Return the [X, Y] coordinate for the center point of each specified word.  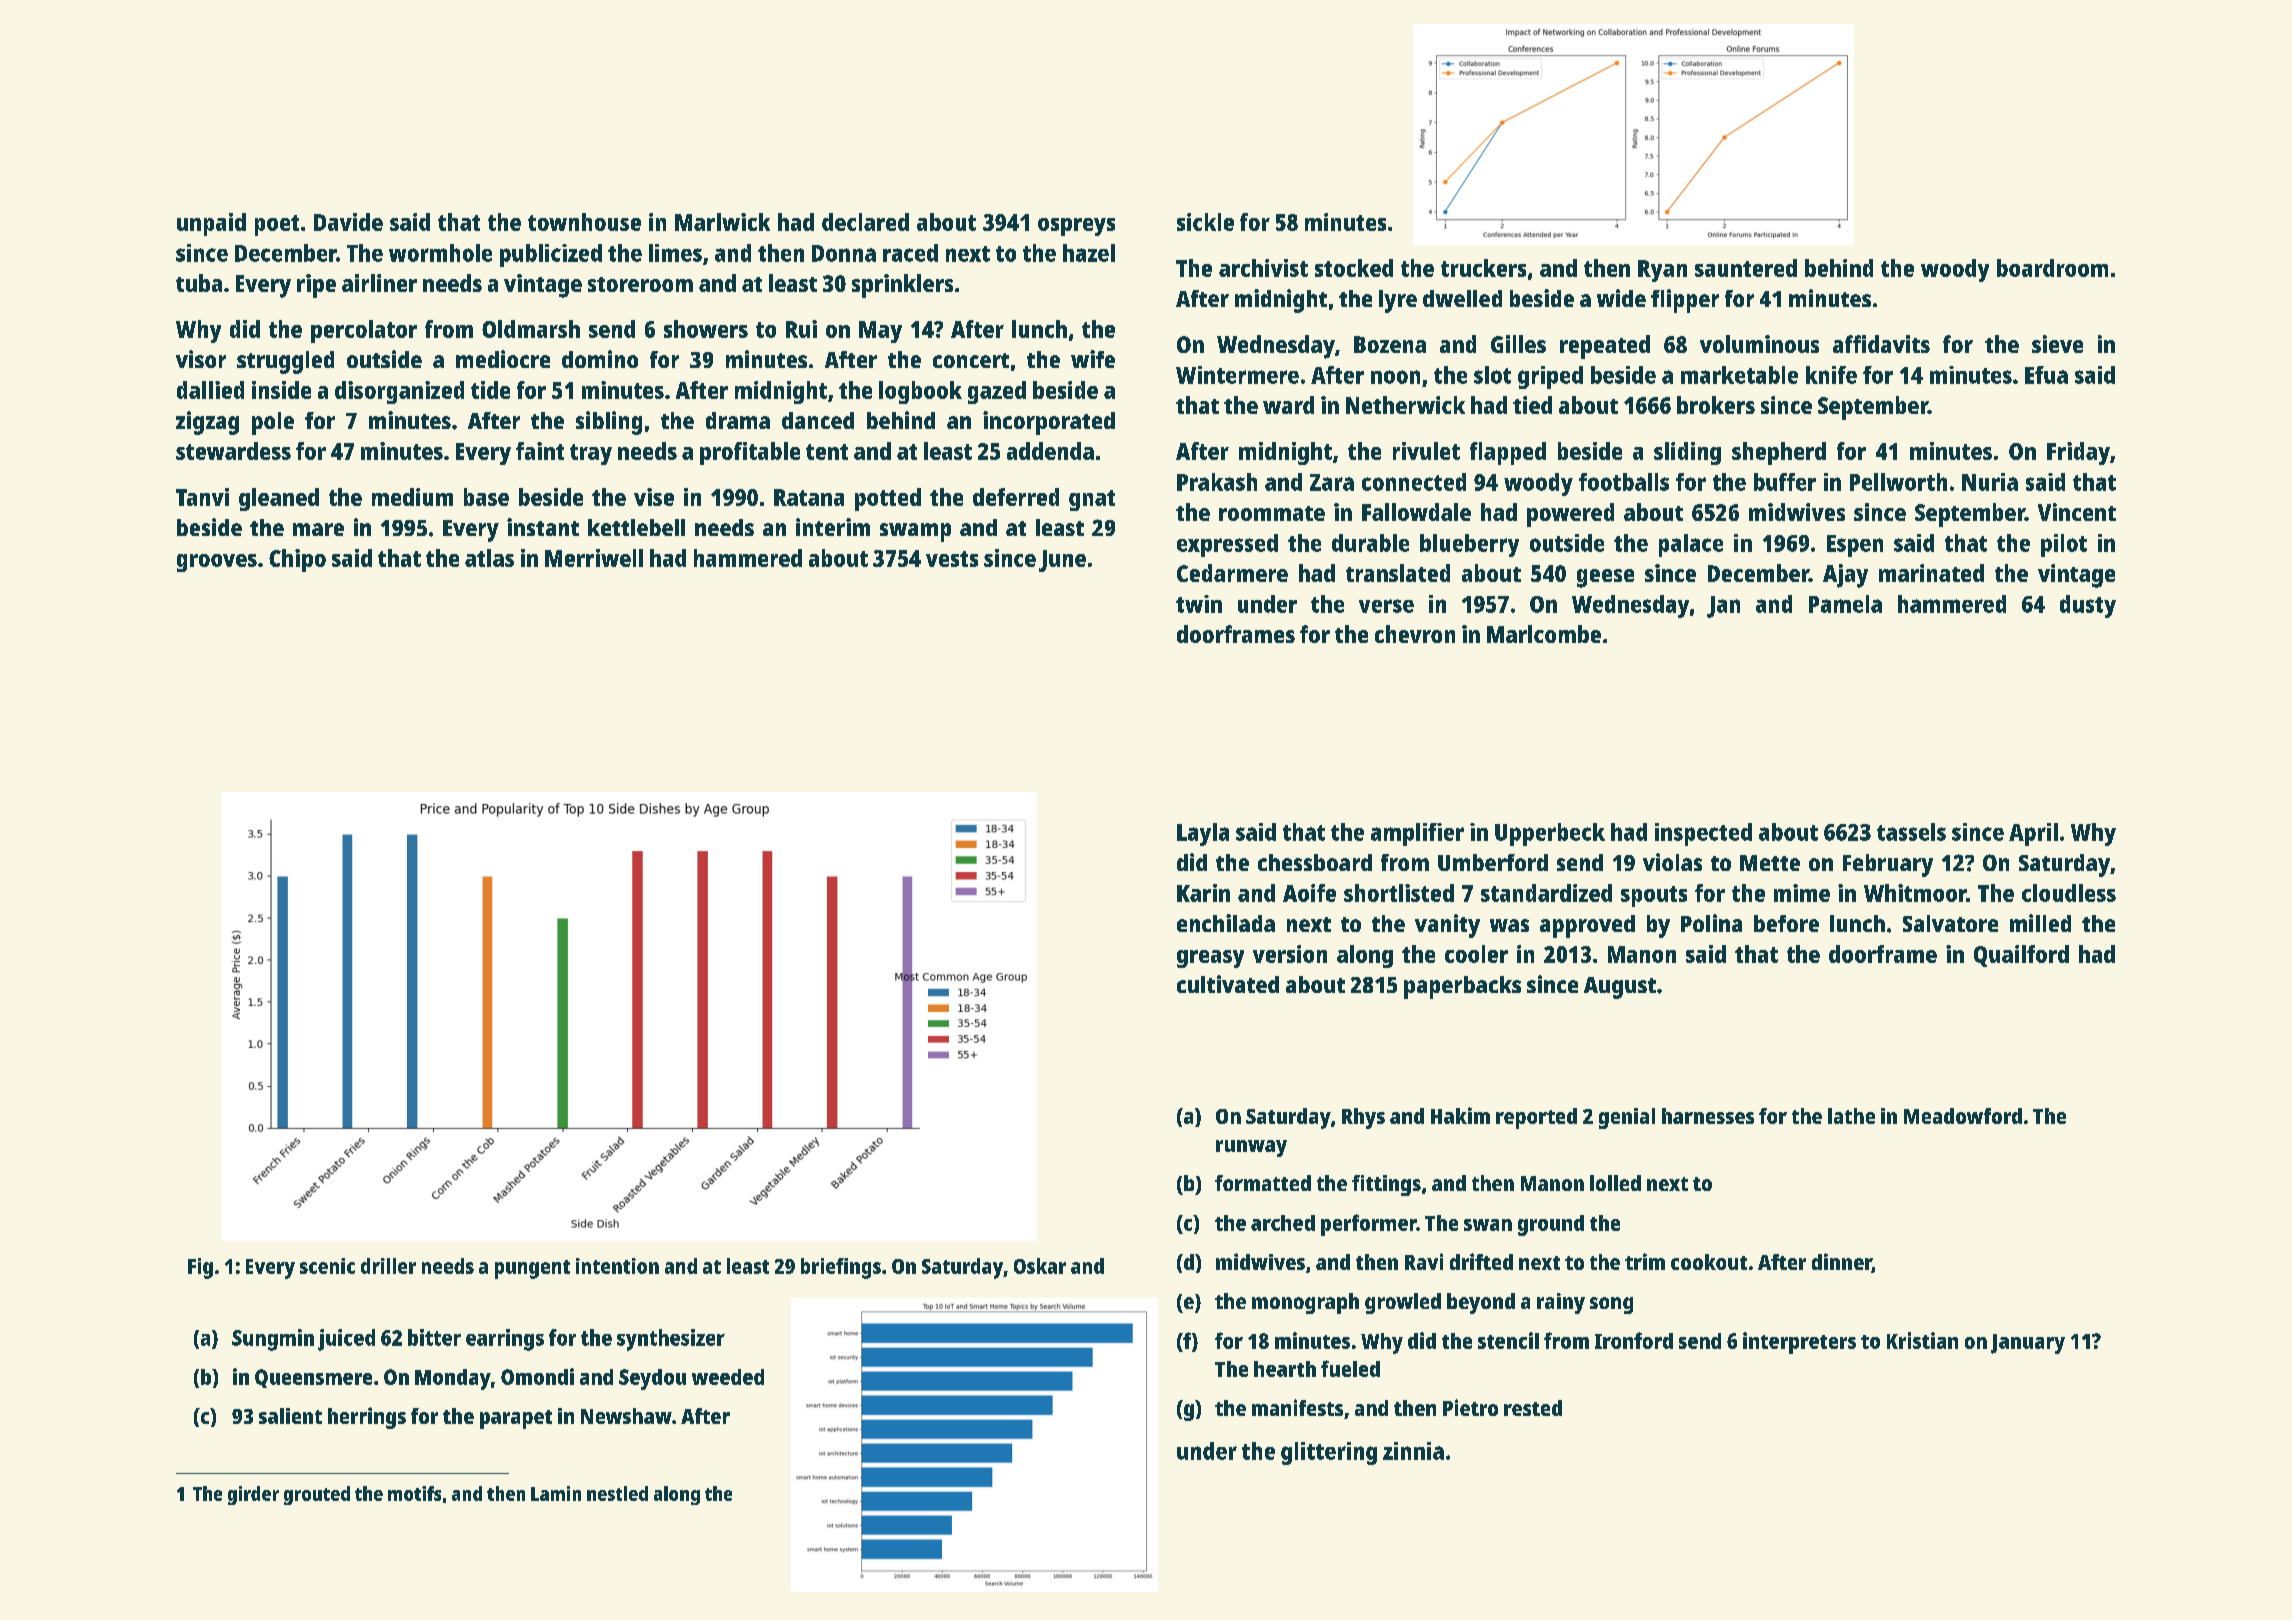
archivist [1263, 268]
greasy [1210, 959]
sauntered [1746, 268]
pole [273, 423]
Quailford [2021, 956]
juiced [346, 1340]
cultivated [1228, 984]
